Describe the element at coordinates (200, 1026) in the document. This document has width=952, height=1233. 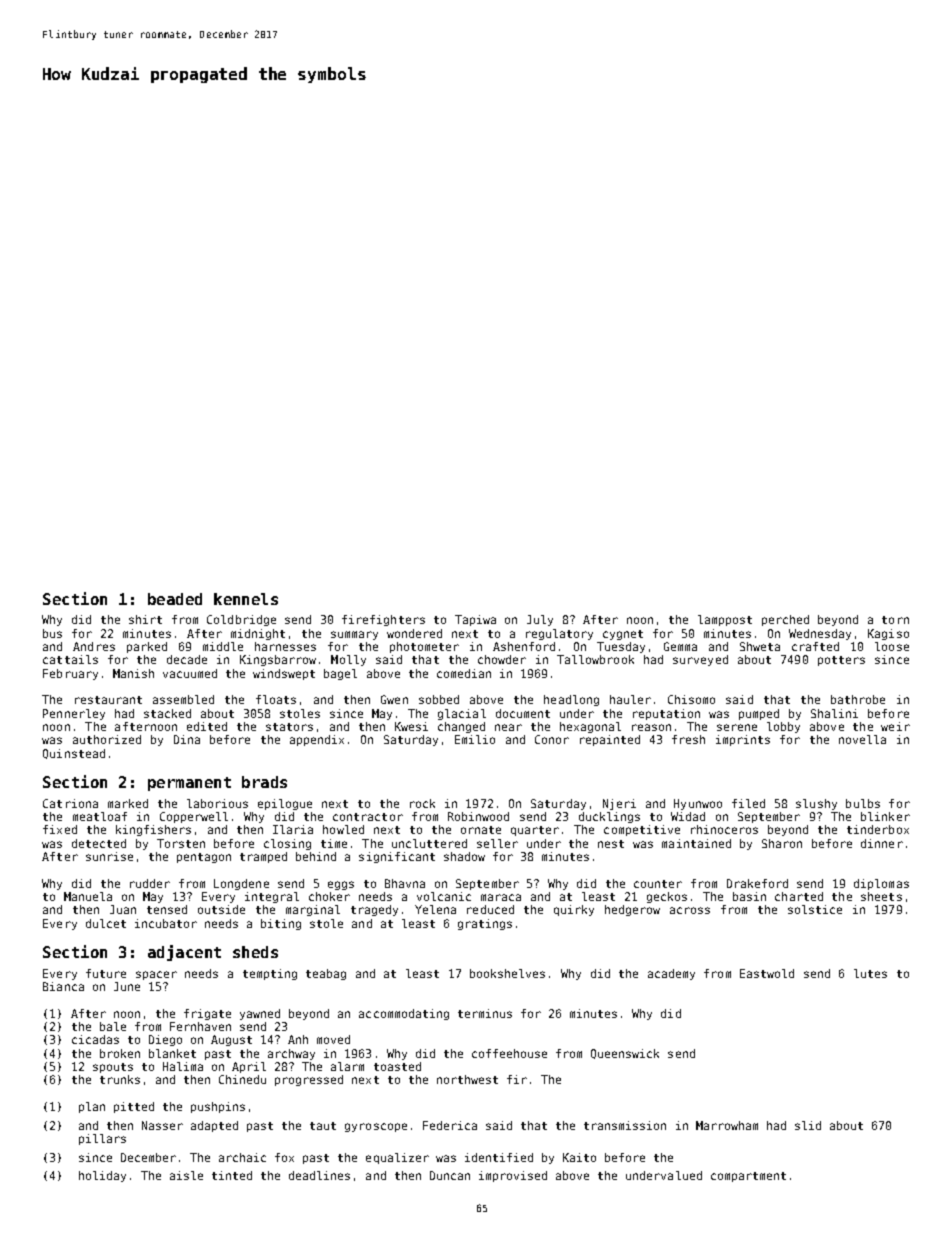
I see `Fernhaven` at that location.
